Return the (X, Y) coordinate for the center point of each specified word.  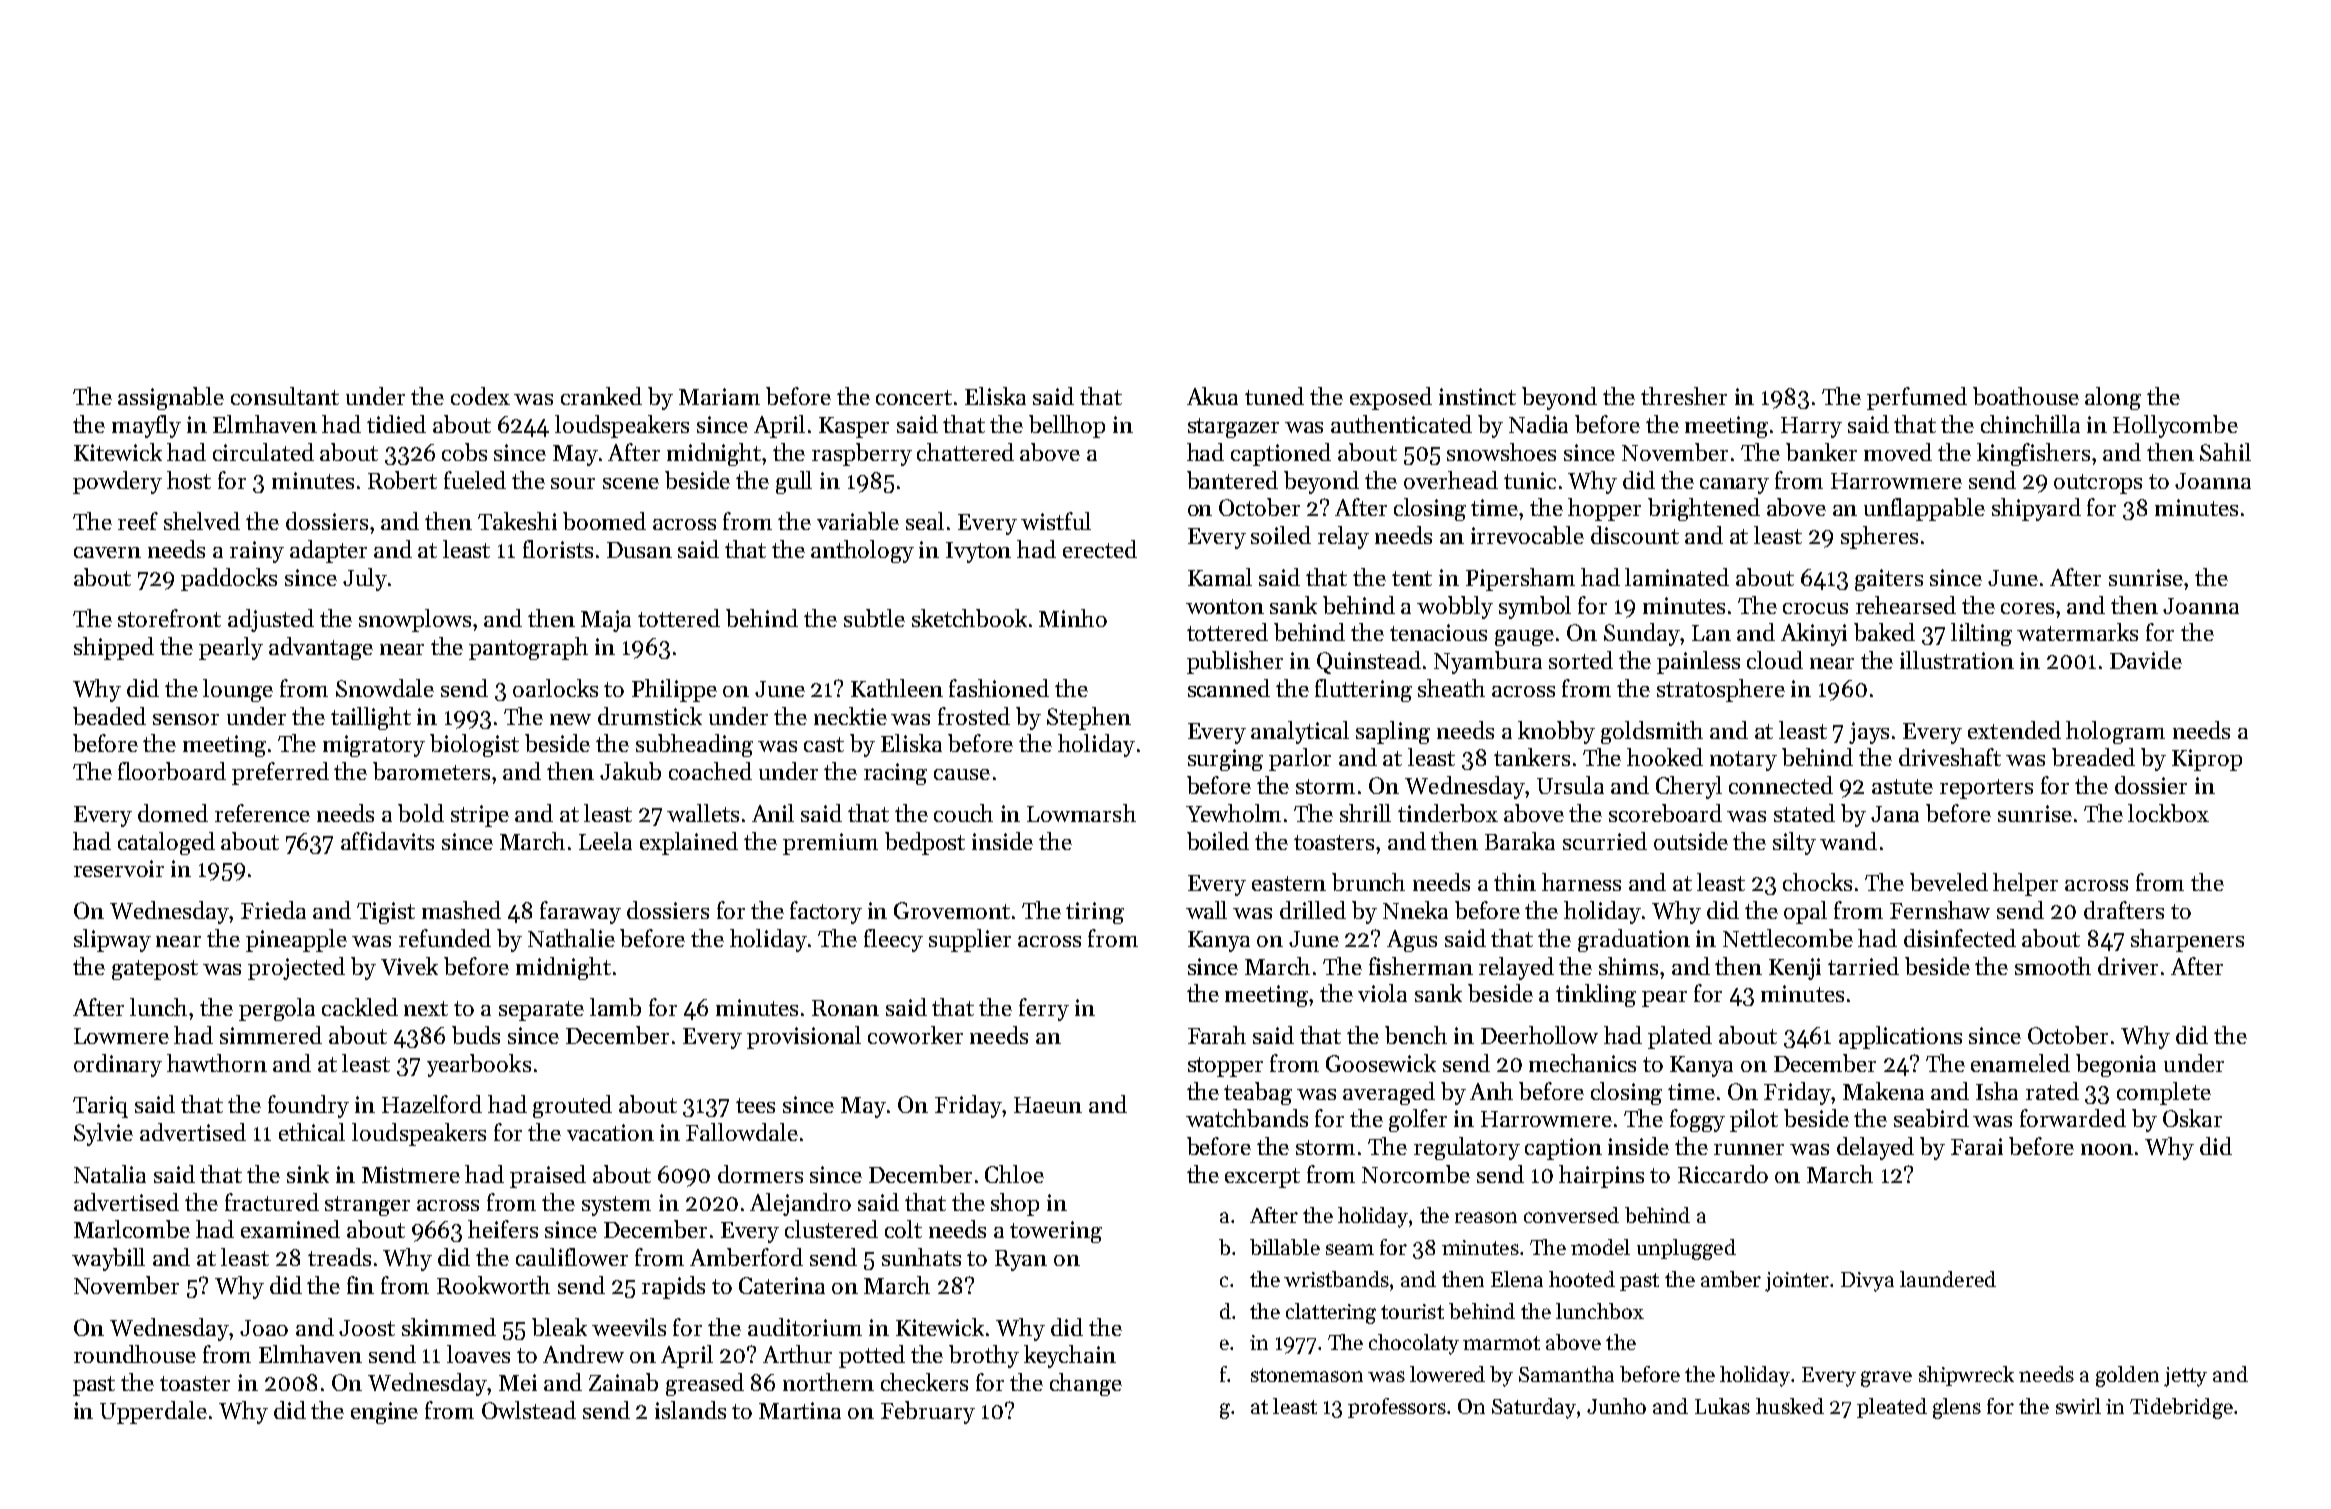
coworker (915, 1035)
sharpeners (2187, 940)
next (426, 1008)
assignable (171, 398)
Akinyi (1814, 634)
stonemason (1307, 1375)
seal (925, 521)
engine (384, 1413)
